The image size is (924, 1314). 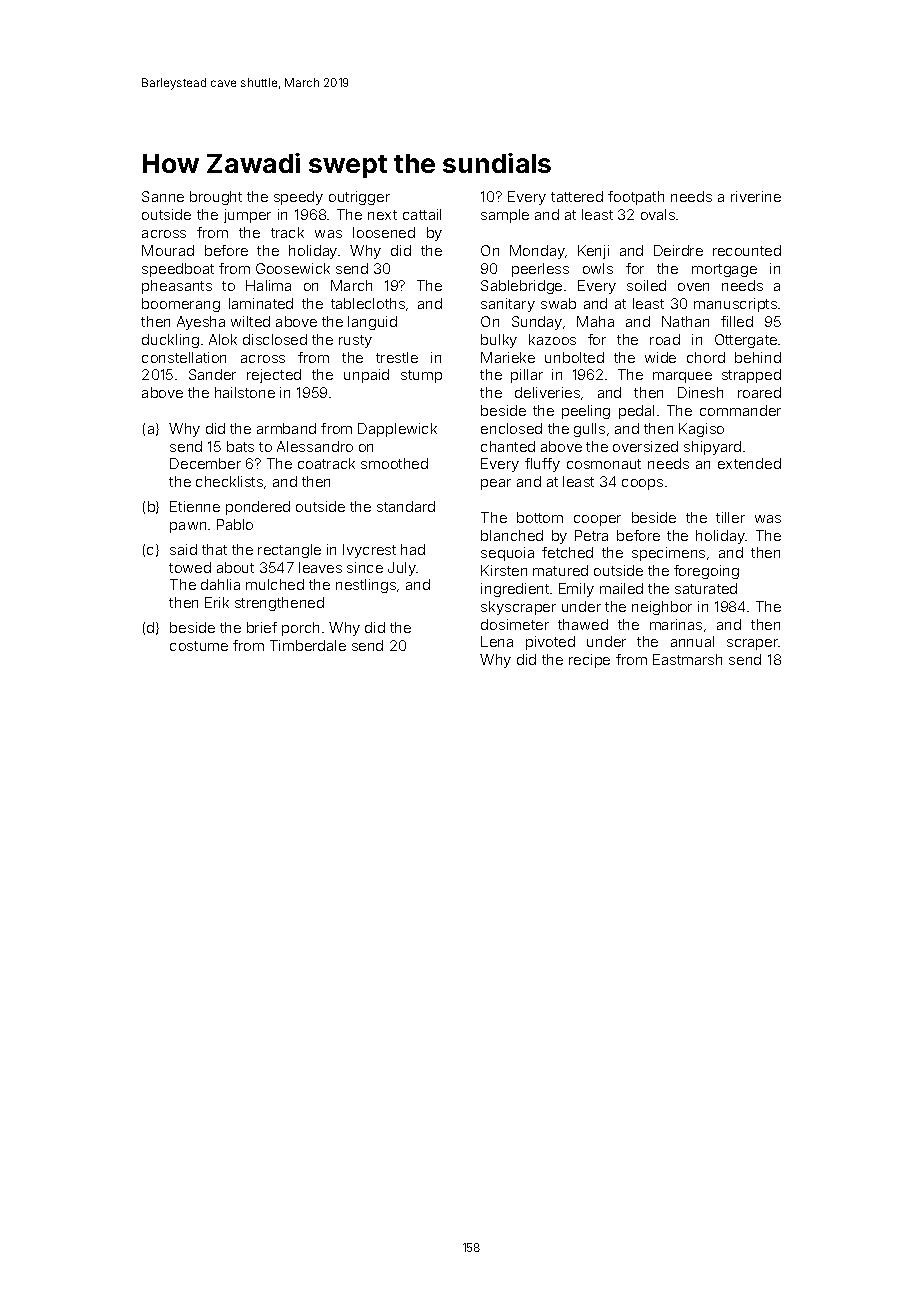 I want to click on Goosewick, so click(x=293, y=268).
